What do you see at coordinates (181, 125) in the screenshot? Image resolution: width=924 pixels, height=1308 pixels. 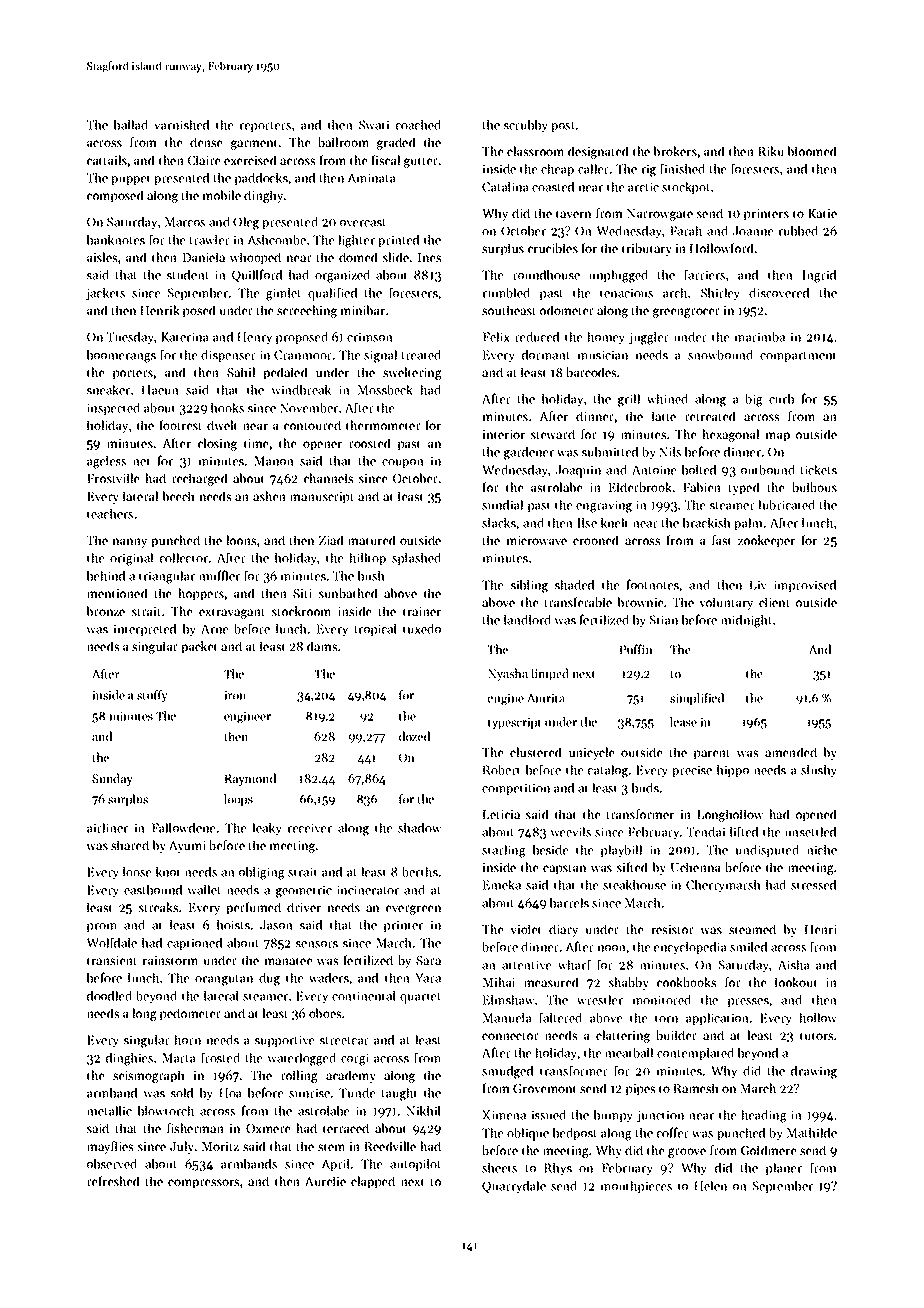 I see `varnished` at bounding box center [181, 125].
